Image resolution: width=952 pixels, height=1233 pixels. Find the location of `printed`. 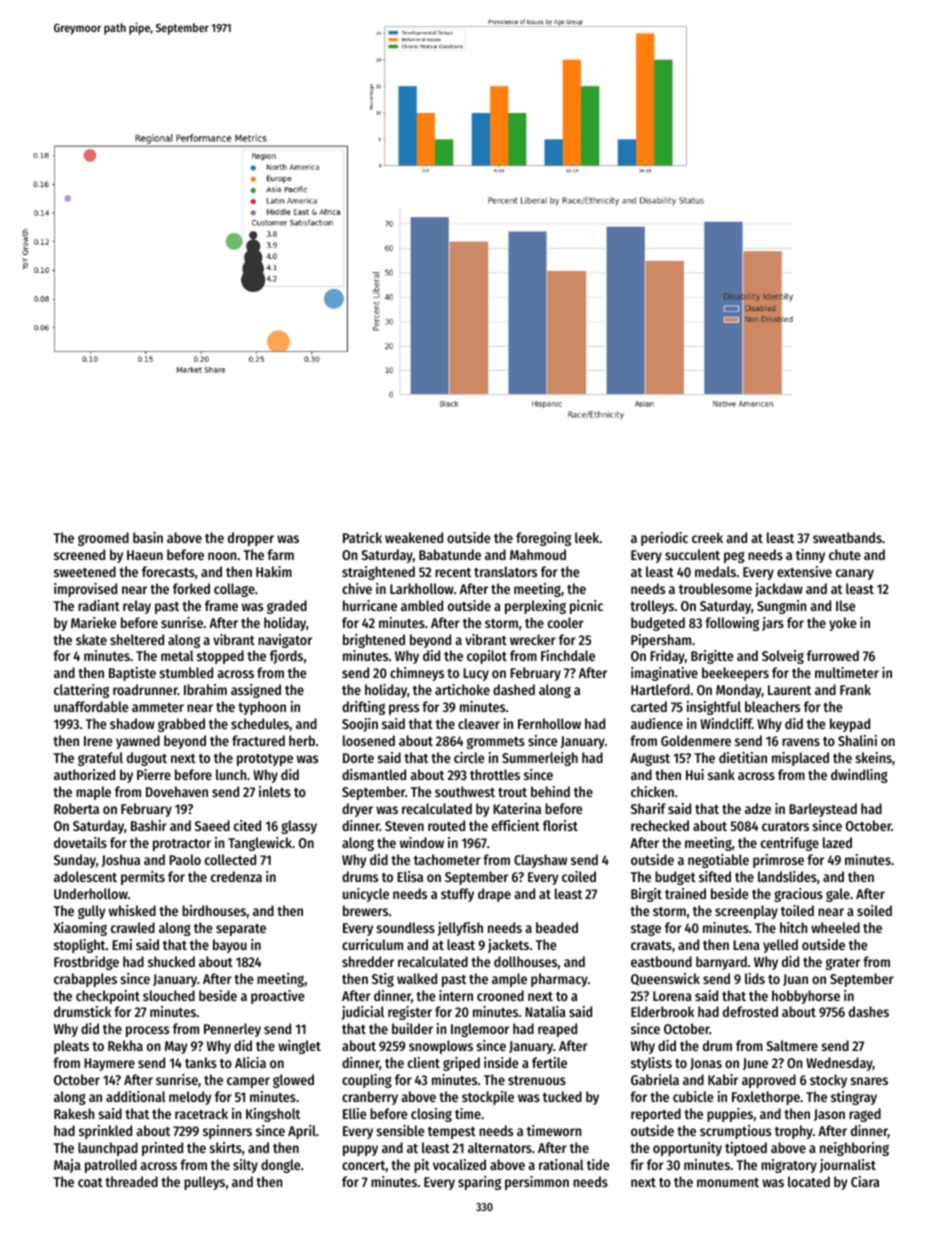

printed is located at coordinates (162, 1149).
